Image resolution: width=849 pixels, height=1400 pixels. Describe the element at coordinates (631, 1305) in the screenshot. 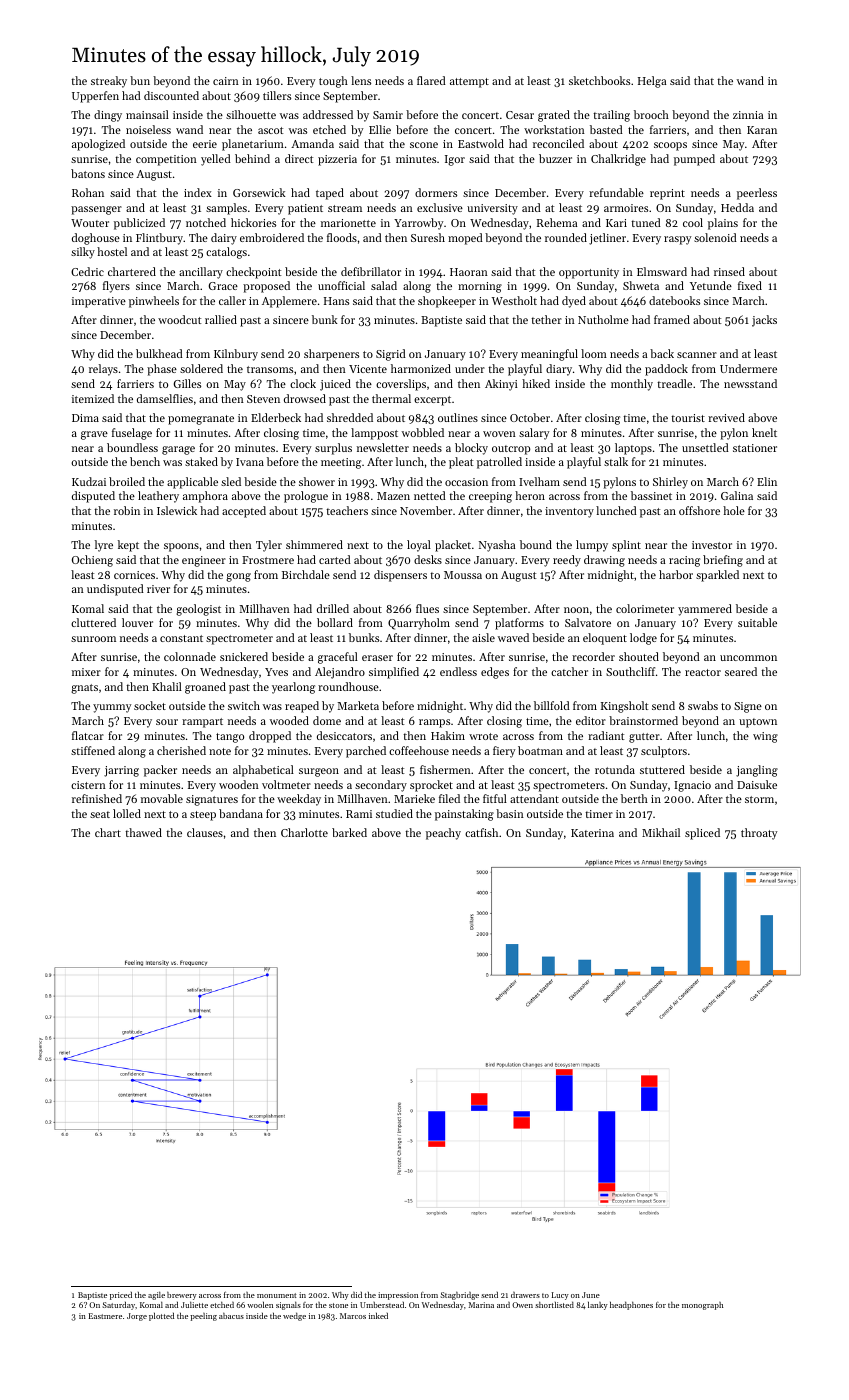

I see `headphones` at that location.
